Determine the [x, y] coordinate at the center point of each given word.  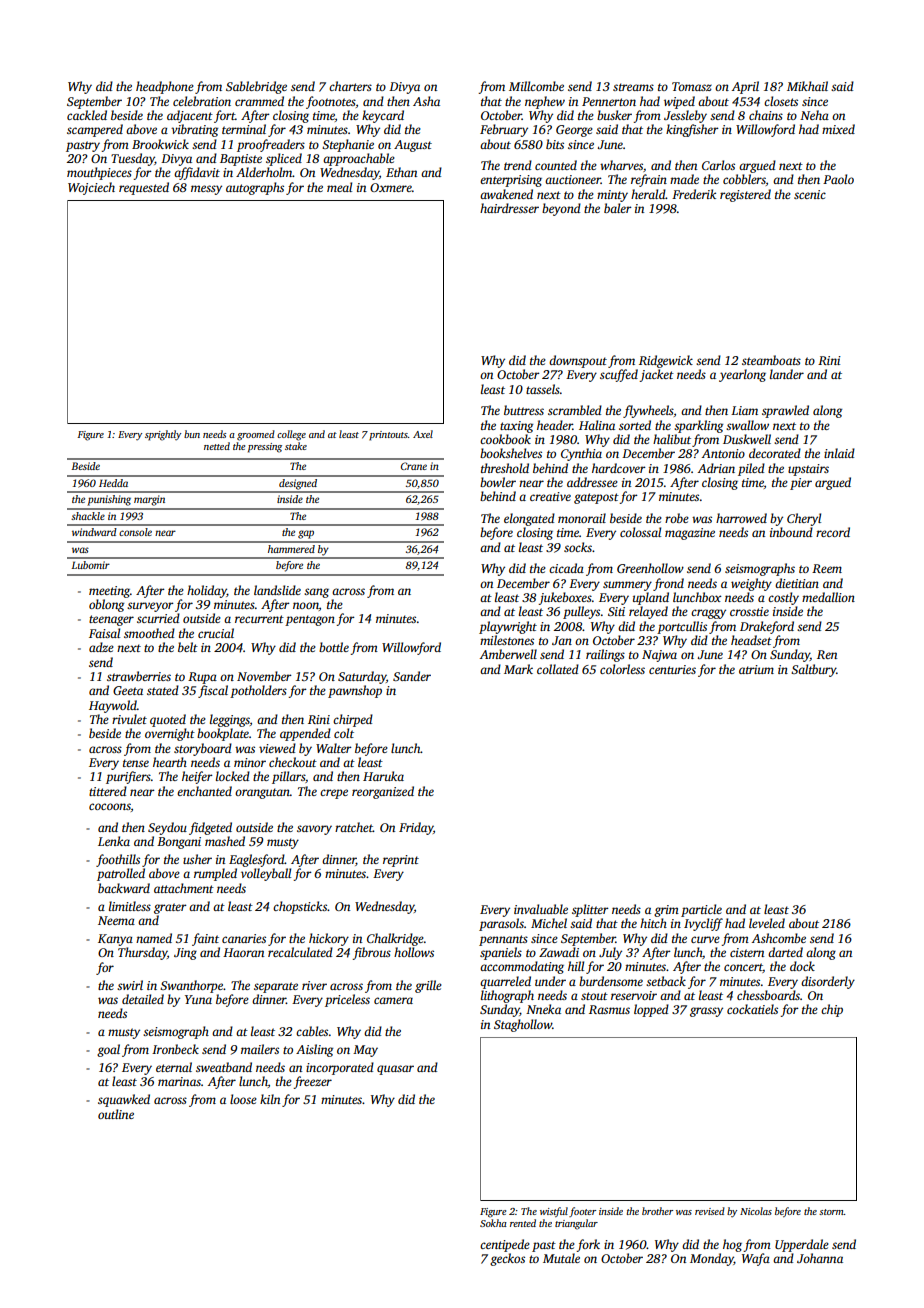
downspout [578, 361]
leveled [767, 923]
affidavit [197, 173]
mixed [838, 129]
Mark [518, 669]
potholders [258, 691]
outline [116, 1114]
